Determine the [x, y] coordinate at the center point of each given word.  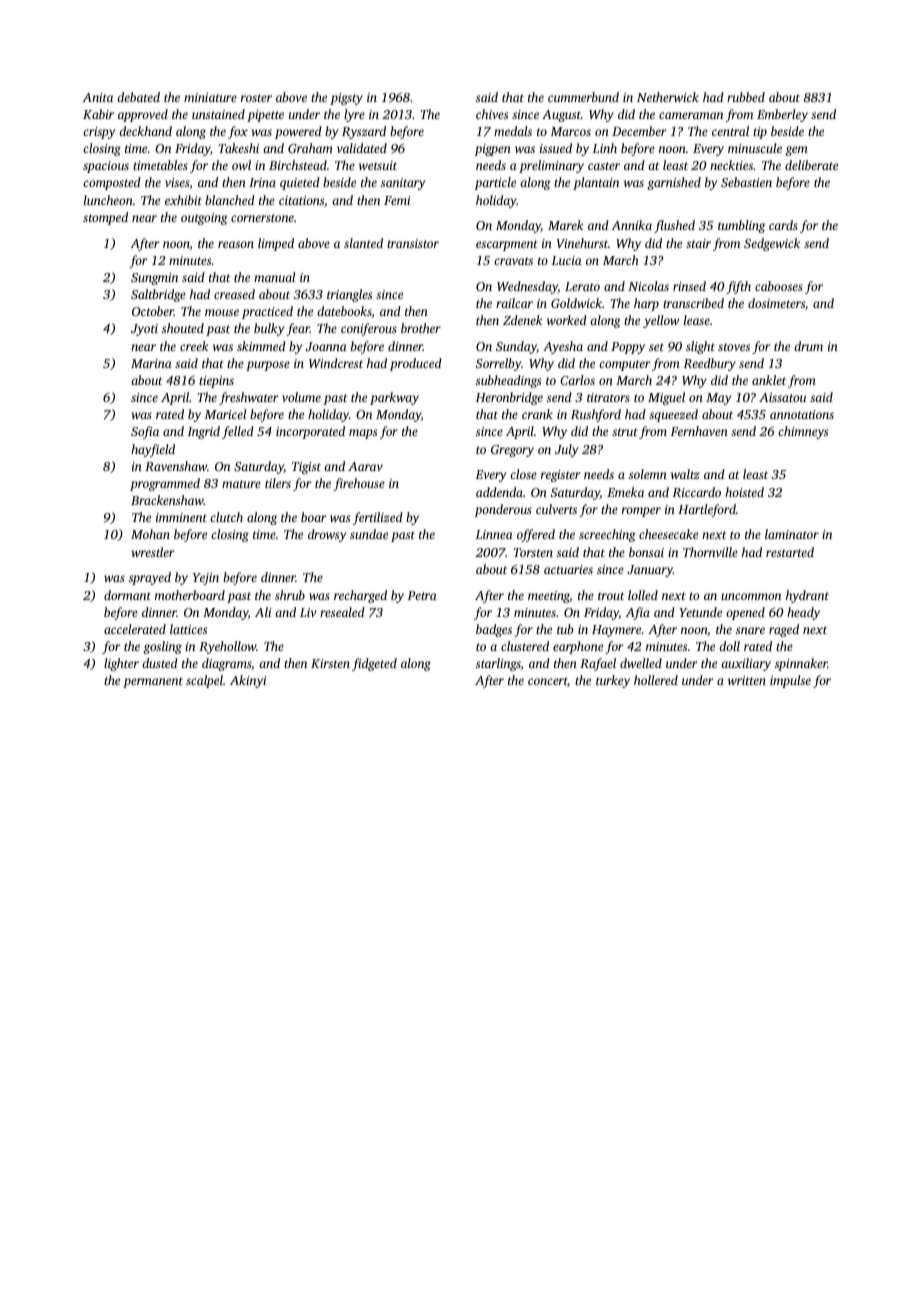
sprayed [150, 578]
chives [492, 114]
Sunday [516, 347]
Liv [308, 612]
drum [808, 346]
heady [803, 613]
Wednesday [527, 287]
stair [698, 243]
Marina [151, 363]
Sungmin [154, 279]
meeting [549, 597]
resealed [342, 612]
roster [256, 98]
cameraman [691, 115]
